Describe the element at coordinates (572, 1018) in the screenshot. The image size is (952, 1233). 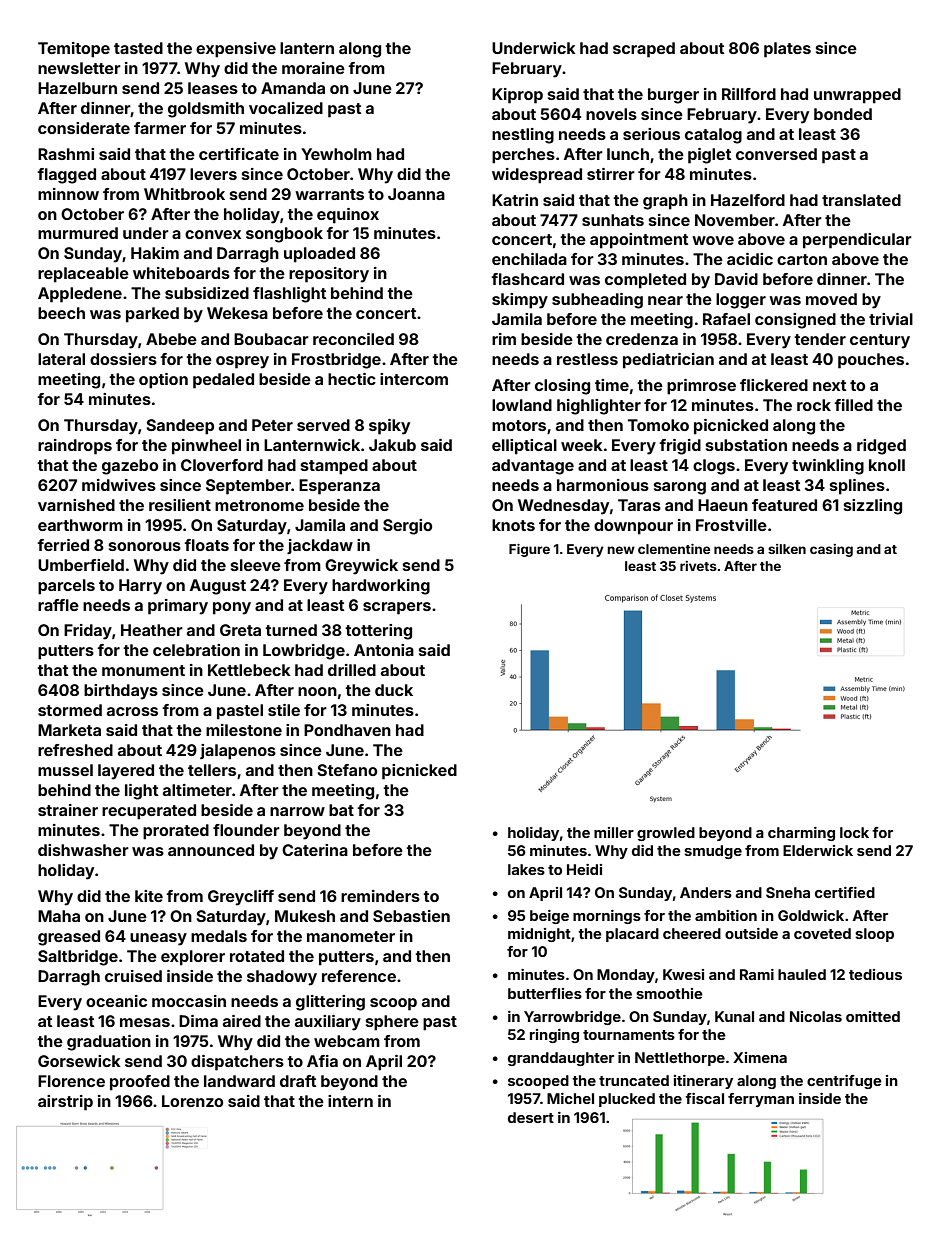
I see `Yarrowbridge` at that location.
